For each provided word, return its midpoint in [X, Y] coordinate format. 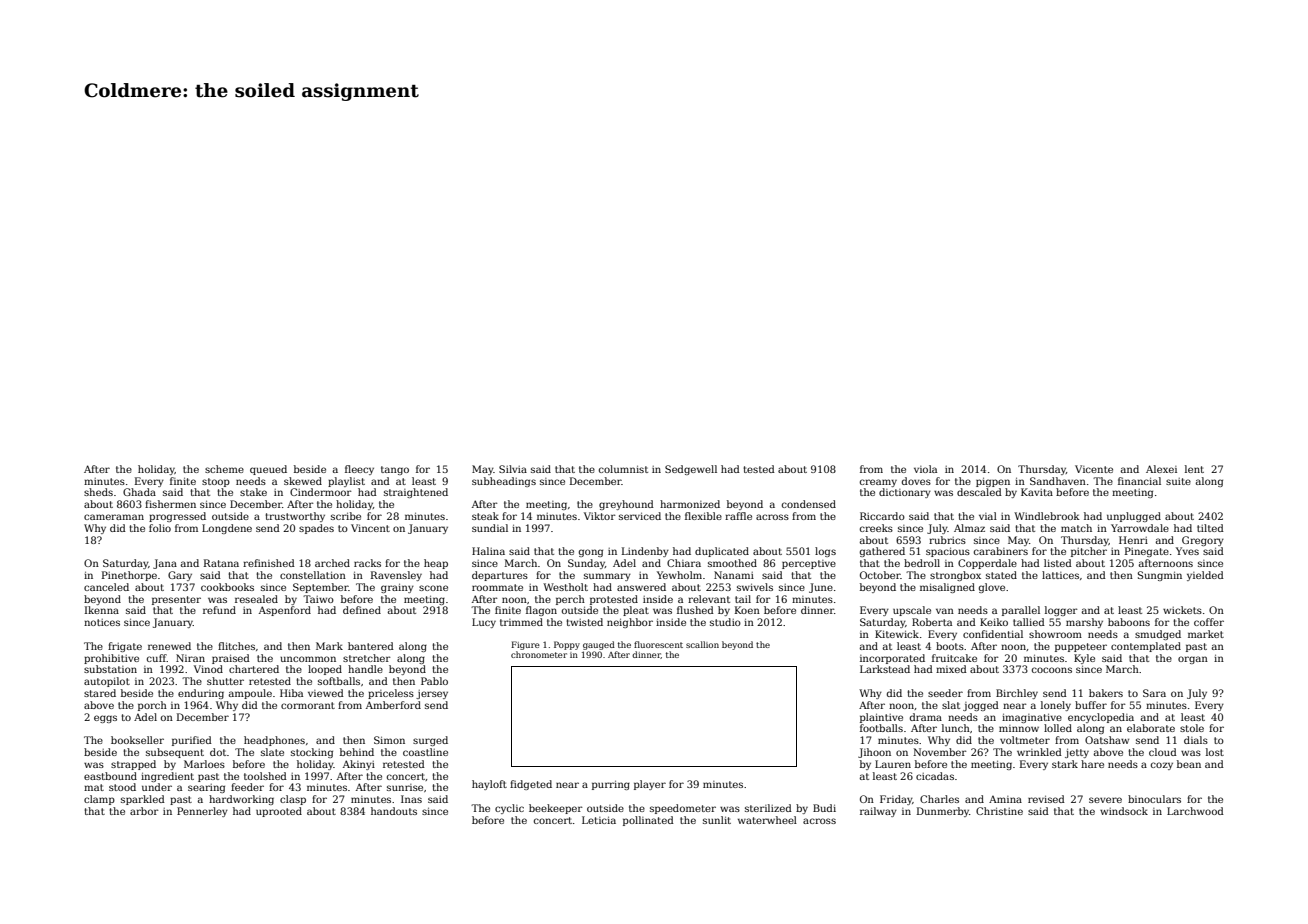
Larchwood [1195, 811]
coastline [425, 752]
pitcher [1089, 552]
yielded [1205, 576]
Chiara [684, 563]
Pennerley [202, 812]
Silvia [513, 469]
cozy [1162, 766]
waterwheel [767, 820]
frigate [125, 647]
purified [192, 741]
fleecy [359, 470]
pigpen [993, 482]
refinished [269, 563]
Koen [747, 610]
